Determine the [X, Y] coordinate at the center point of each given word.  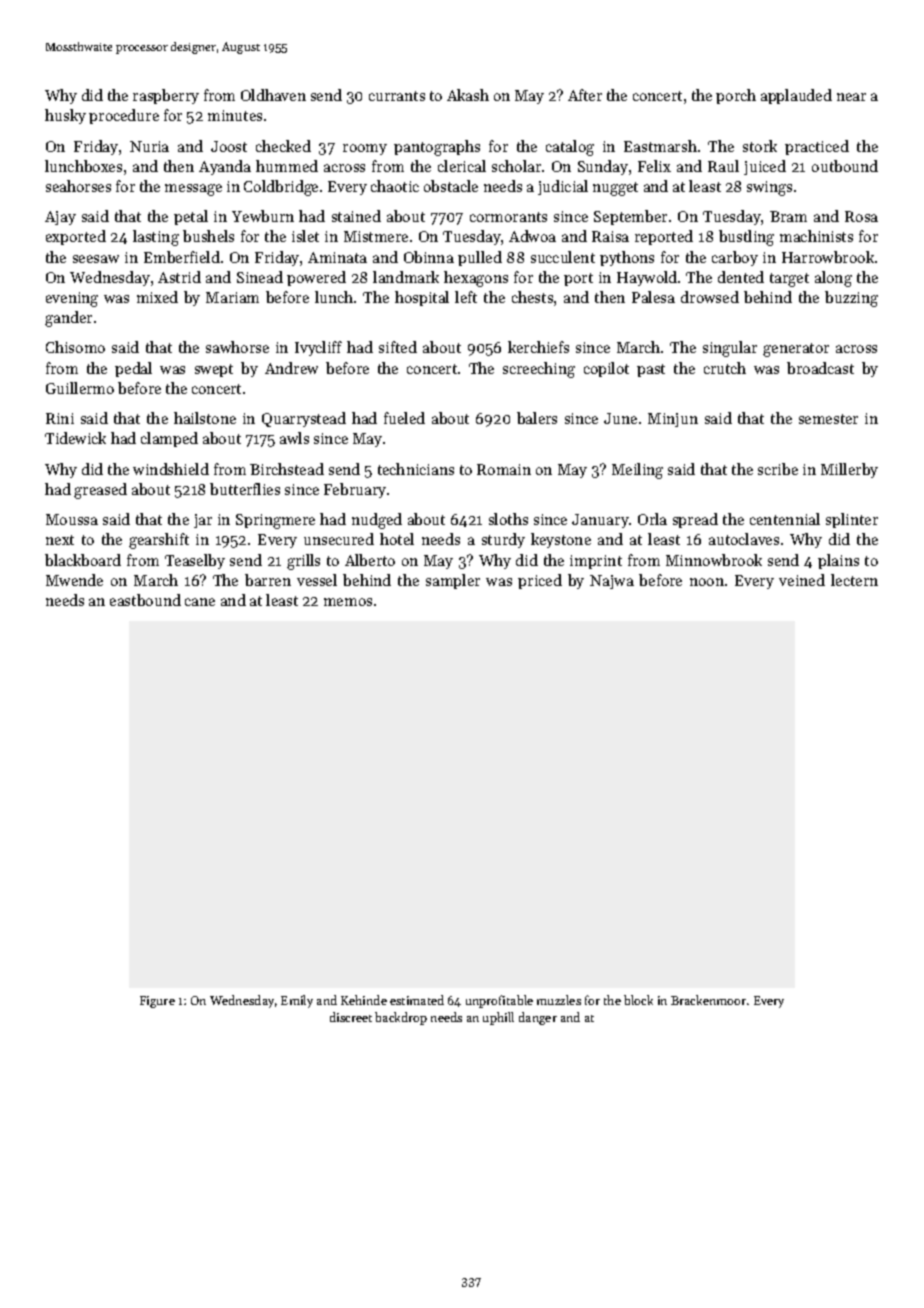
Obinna [429, 257]
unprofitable [499, 1001]
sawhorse [237, 347]
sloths [508, 519]
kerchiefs [538, 347]
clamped [169, 439]
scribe [778, 469]
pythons [627, 258]
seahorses [78, 186]
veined [802, 580]
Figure [157, 1002]
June [620, 418]
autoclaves [744, 539]
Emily [297, 1001]
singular [730, 349]
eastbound [145, 600]
